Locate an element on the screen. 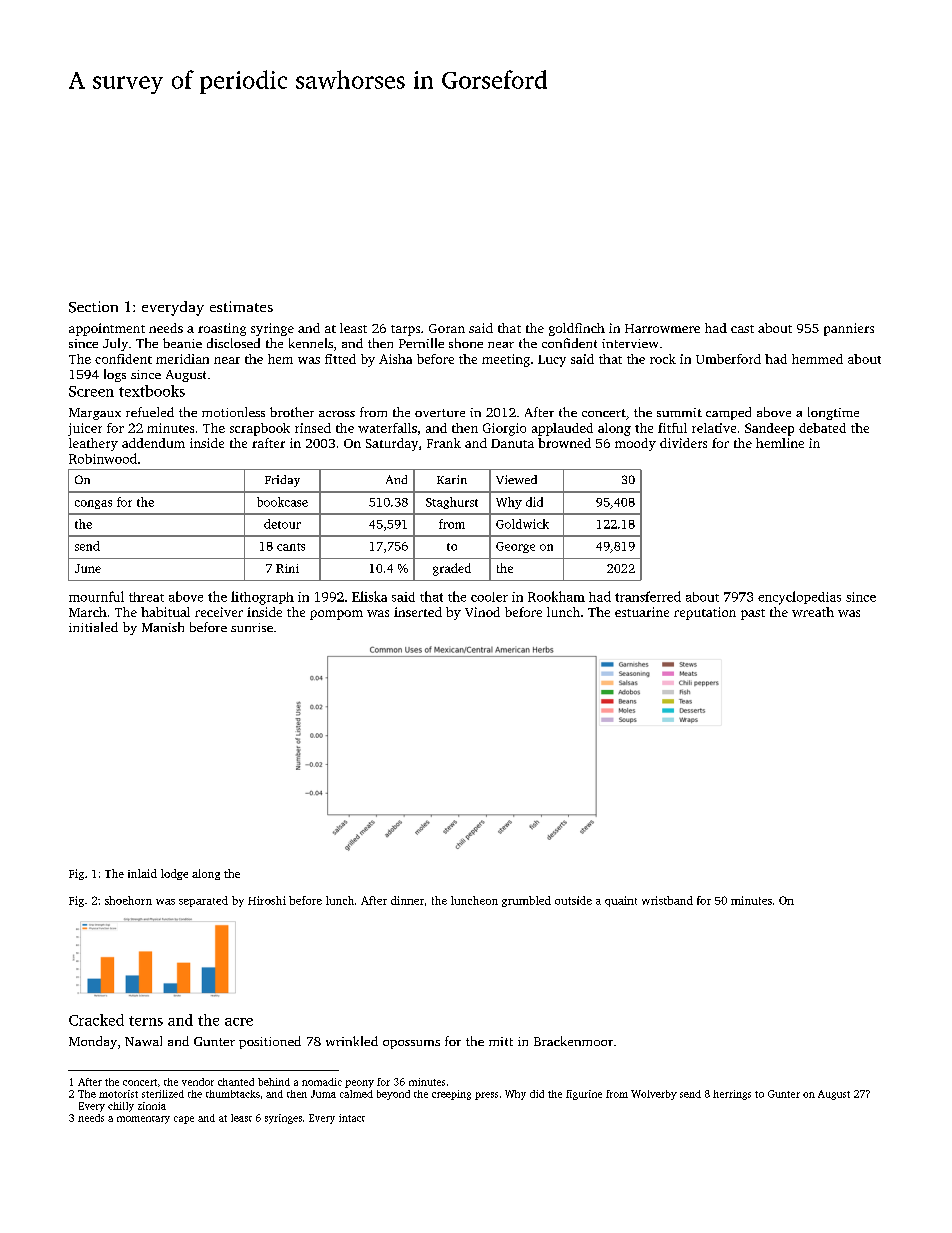 The width and height of the screenshot is (952, 1233). grumbled is located at coordinates (526, 901).
